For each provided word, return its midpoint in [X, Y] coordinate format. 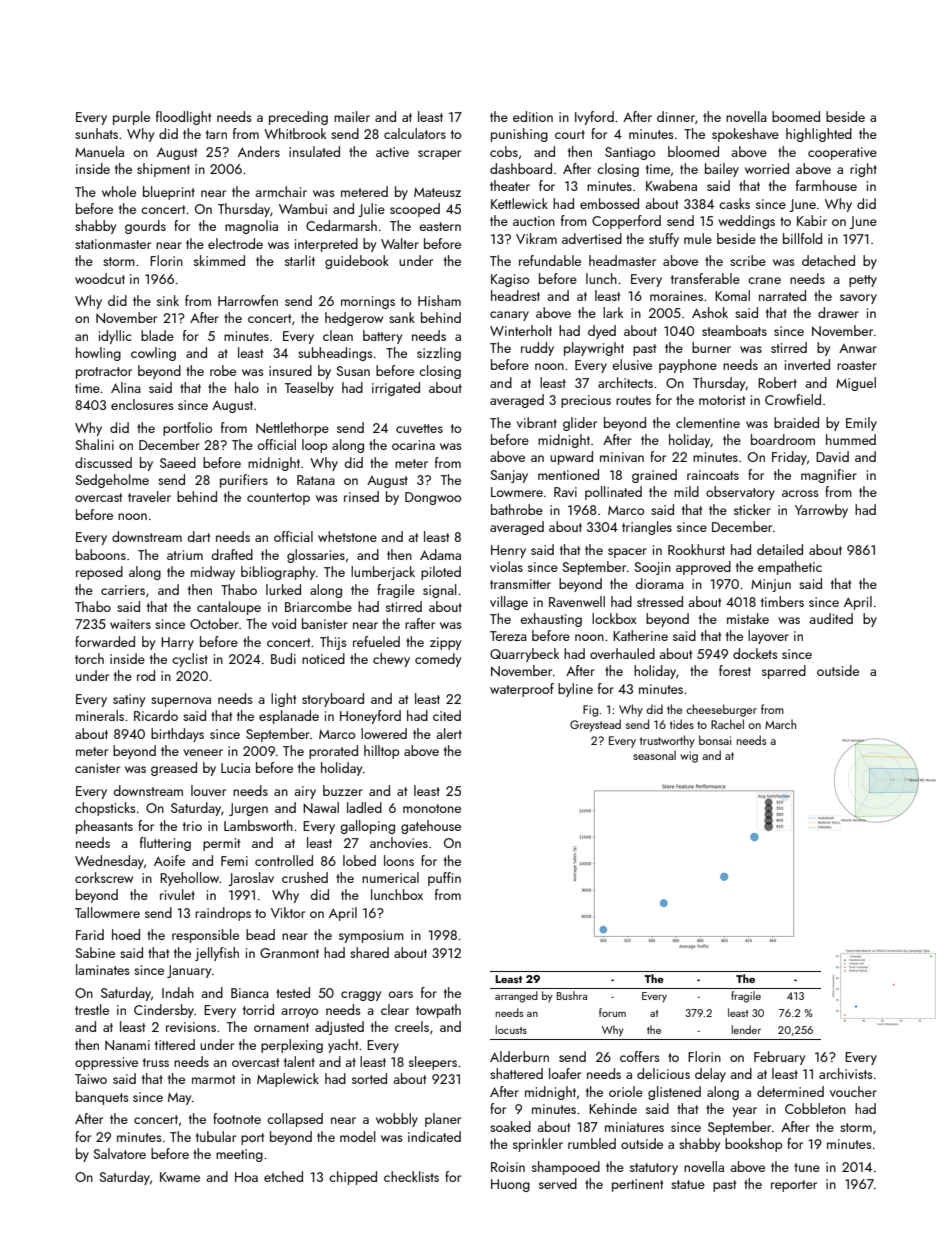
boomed [796, 116]
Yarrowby [821, 511]
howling [98, 354]
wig [689, 757]
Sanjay [509, 476]
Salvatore [119, 1153]
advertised [592, 238]
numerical [390, 877]
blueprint [169, 193]
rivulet [177, 894]
